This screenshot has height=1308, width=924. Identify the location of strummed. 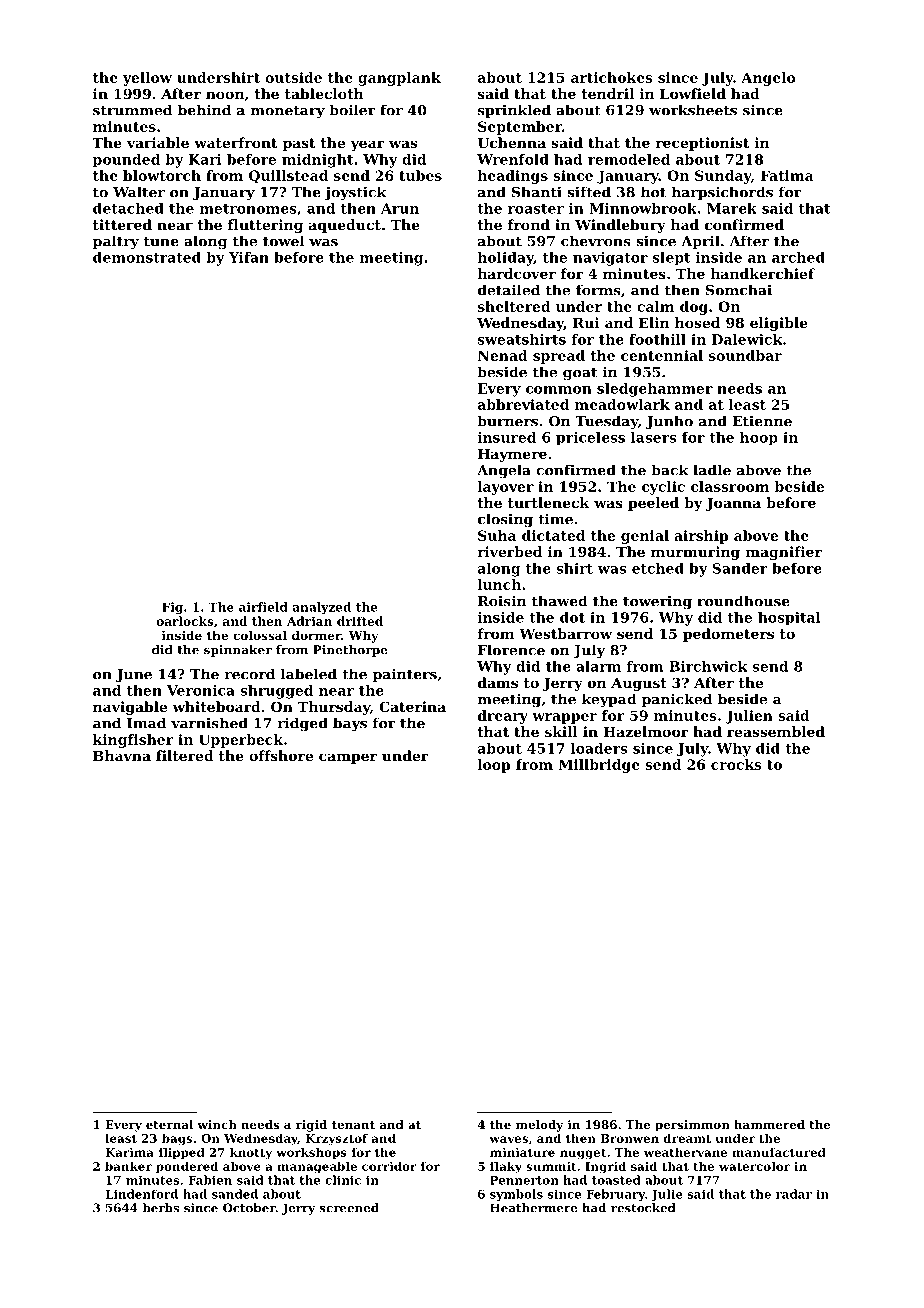
(132, 110).
